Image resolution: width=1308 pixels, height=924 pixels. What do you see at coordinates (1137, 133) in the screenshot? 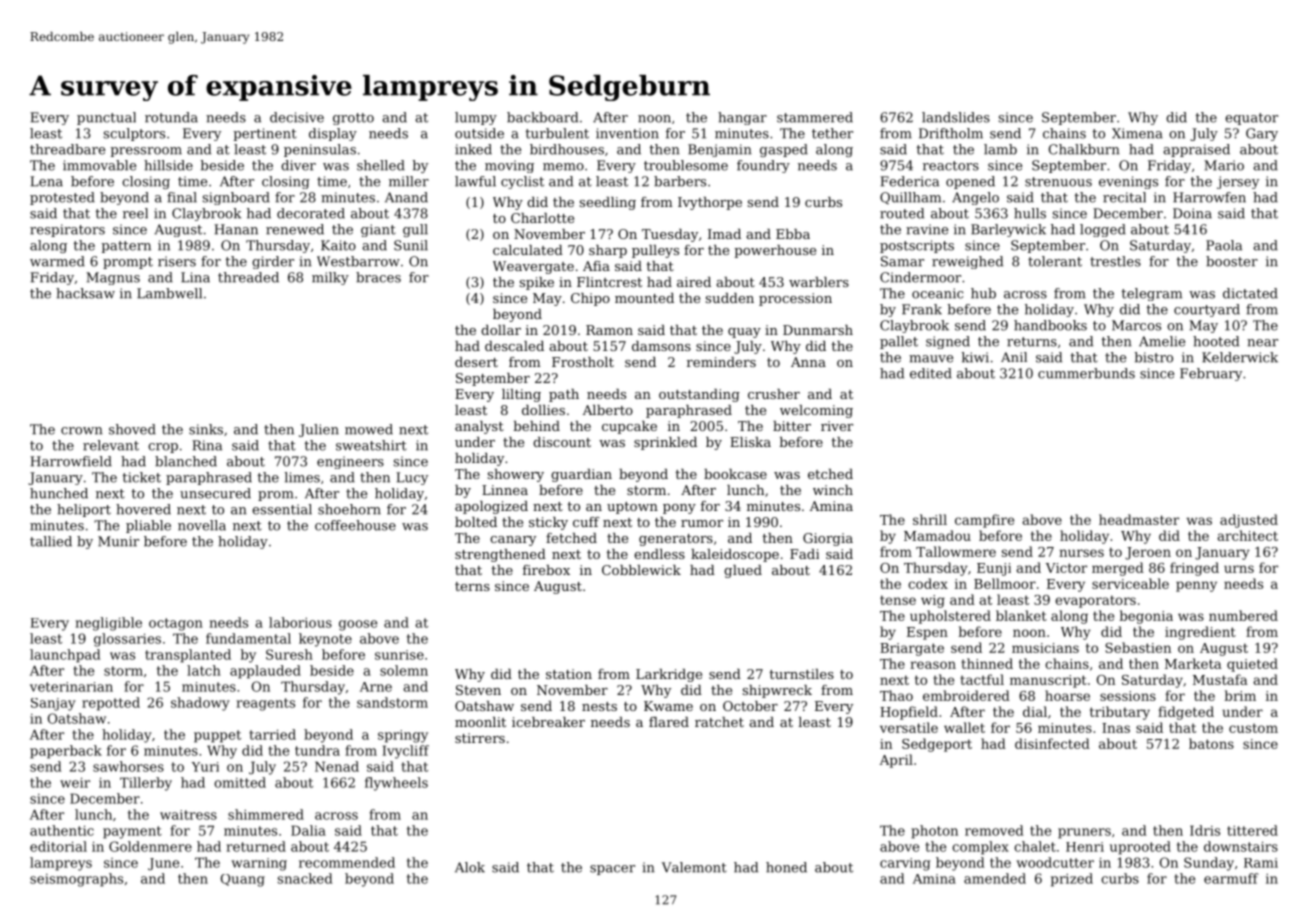
I see `Ximena` at bounding box center [1137, 133].
